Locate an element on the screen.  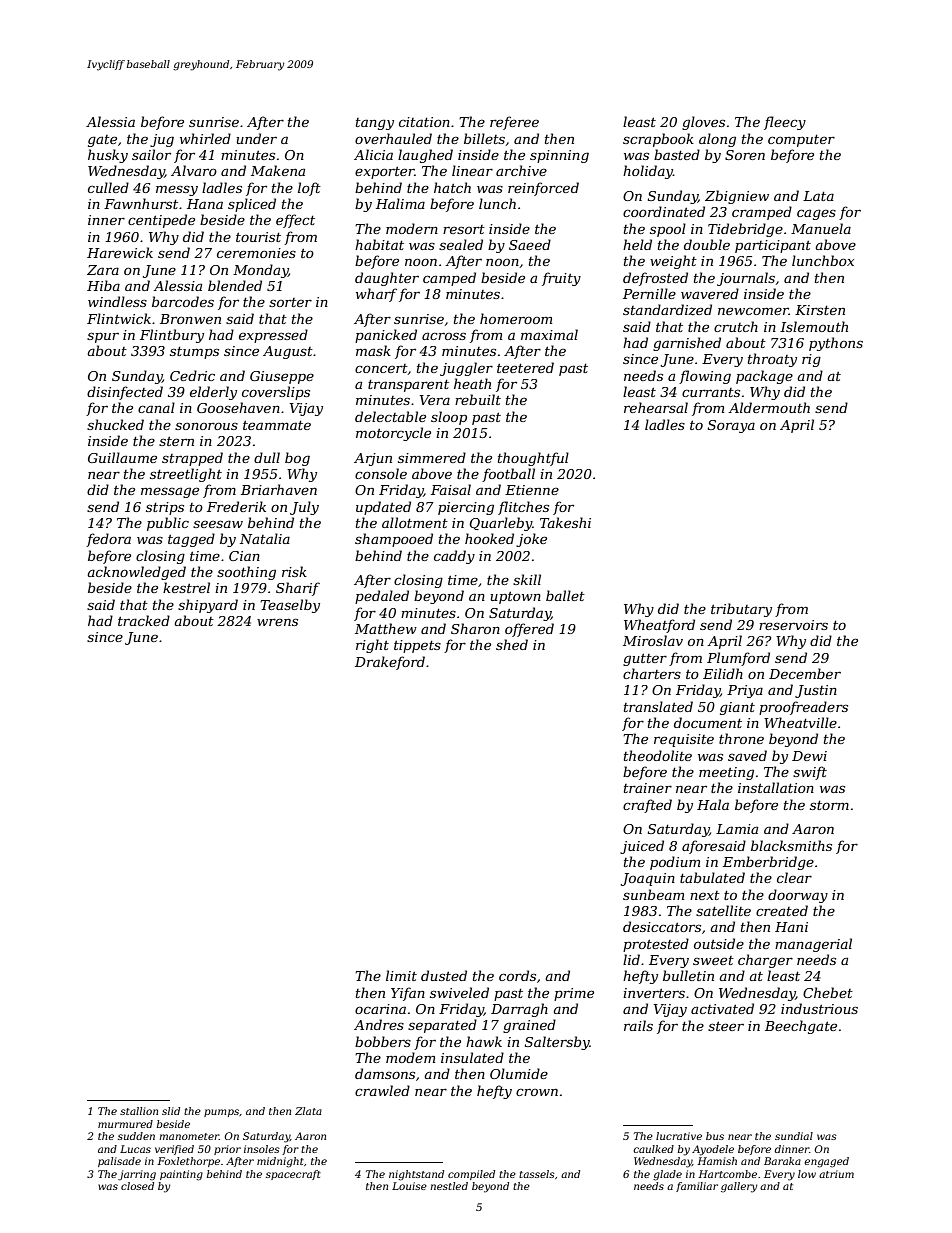
spinning is located at coordinates (559, 156).
